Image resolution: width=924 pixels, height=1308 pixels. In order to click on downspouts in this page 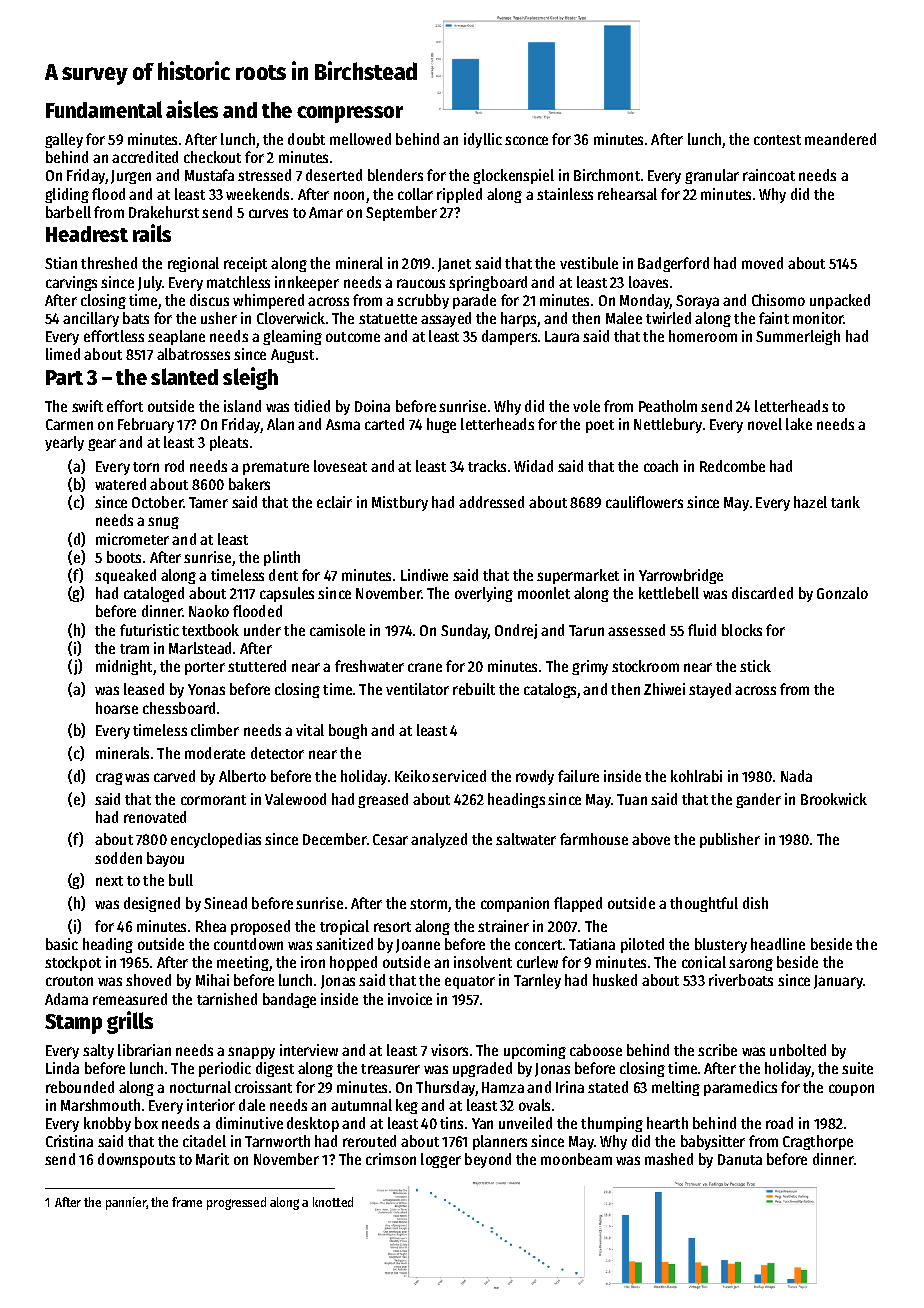, I will do `click(136, 1160)`.
